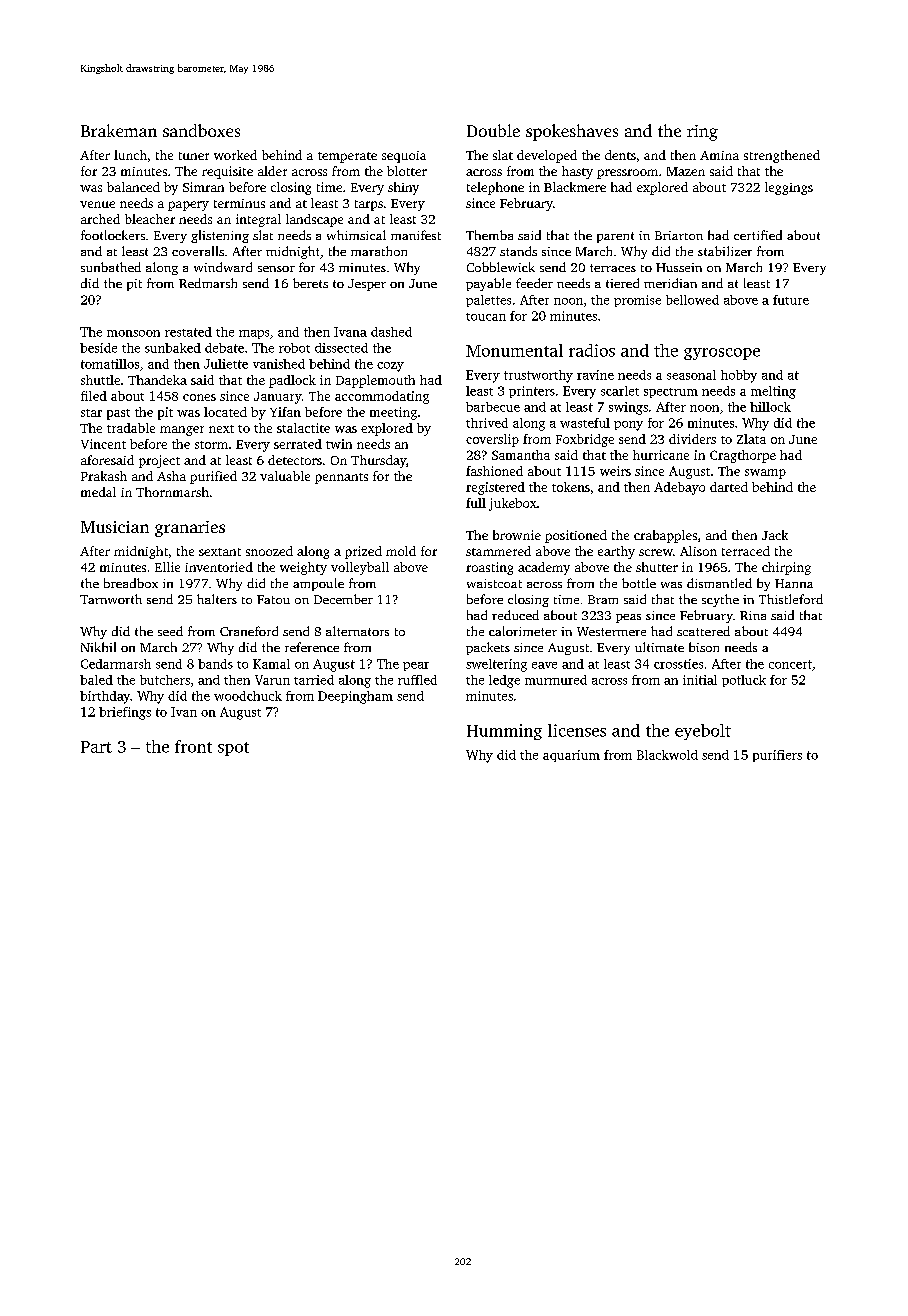 The height and width of the screenshot is (1316, 908). What do you see at coordinates (125, 713) in the screenshot?
I see `briefings` at bounding box center [125, 713].
